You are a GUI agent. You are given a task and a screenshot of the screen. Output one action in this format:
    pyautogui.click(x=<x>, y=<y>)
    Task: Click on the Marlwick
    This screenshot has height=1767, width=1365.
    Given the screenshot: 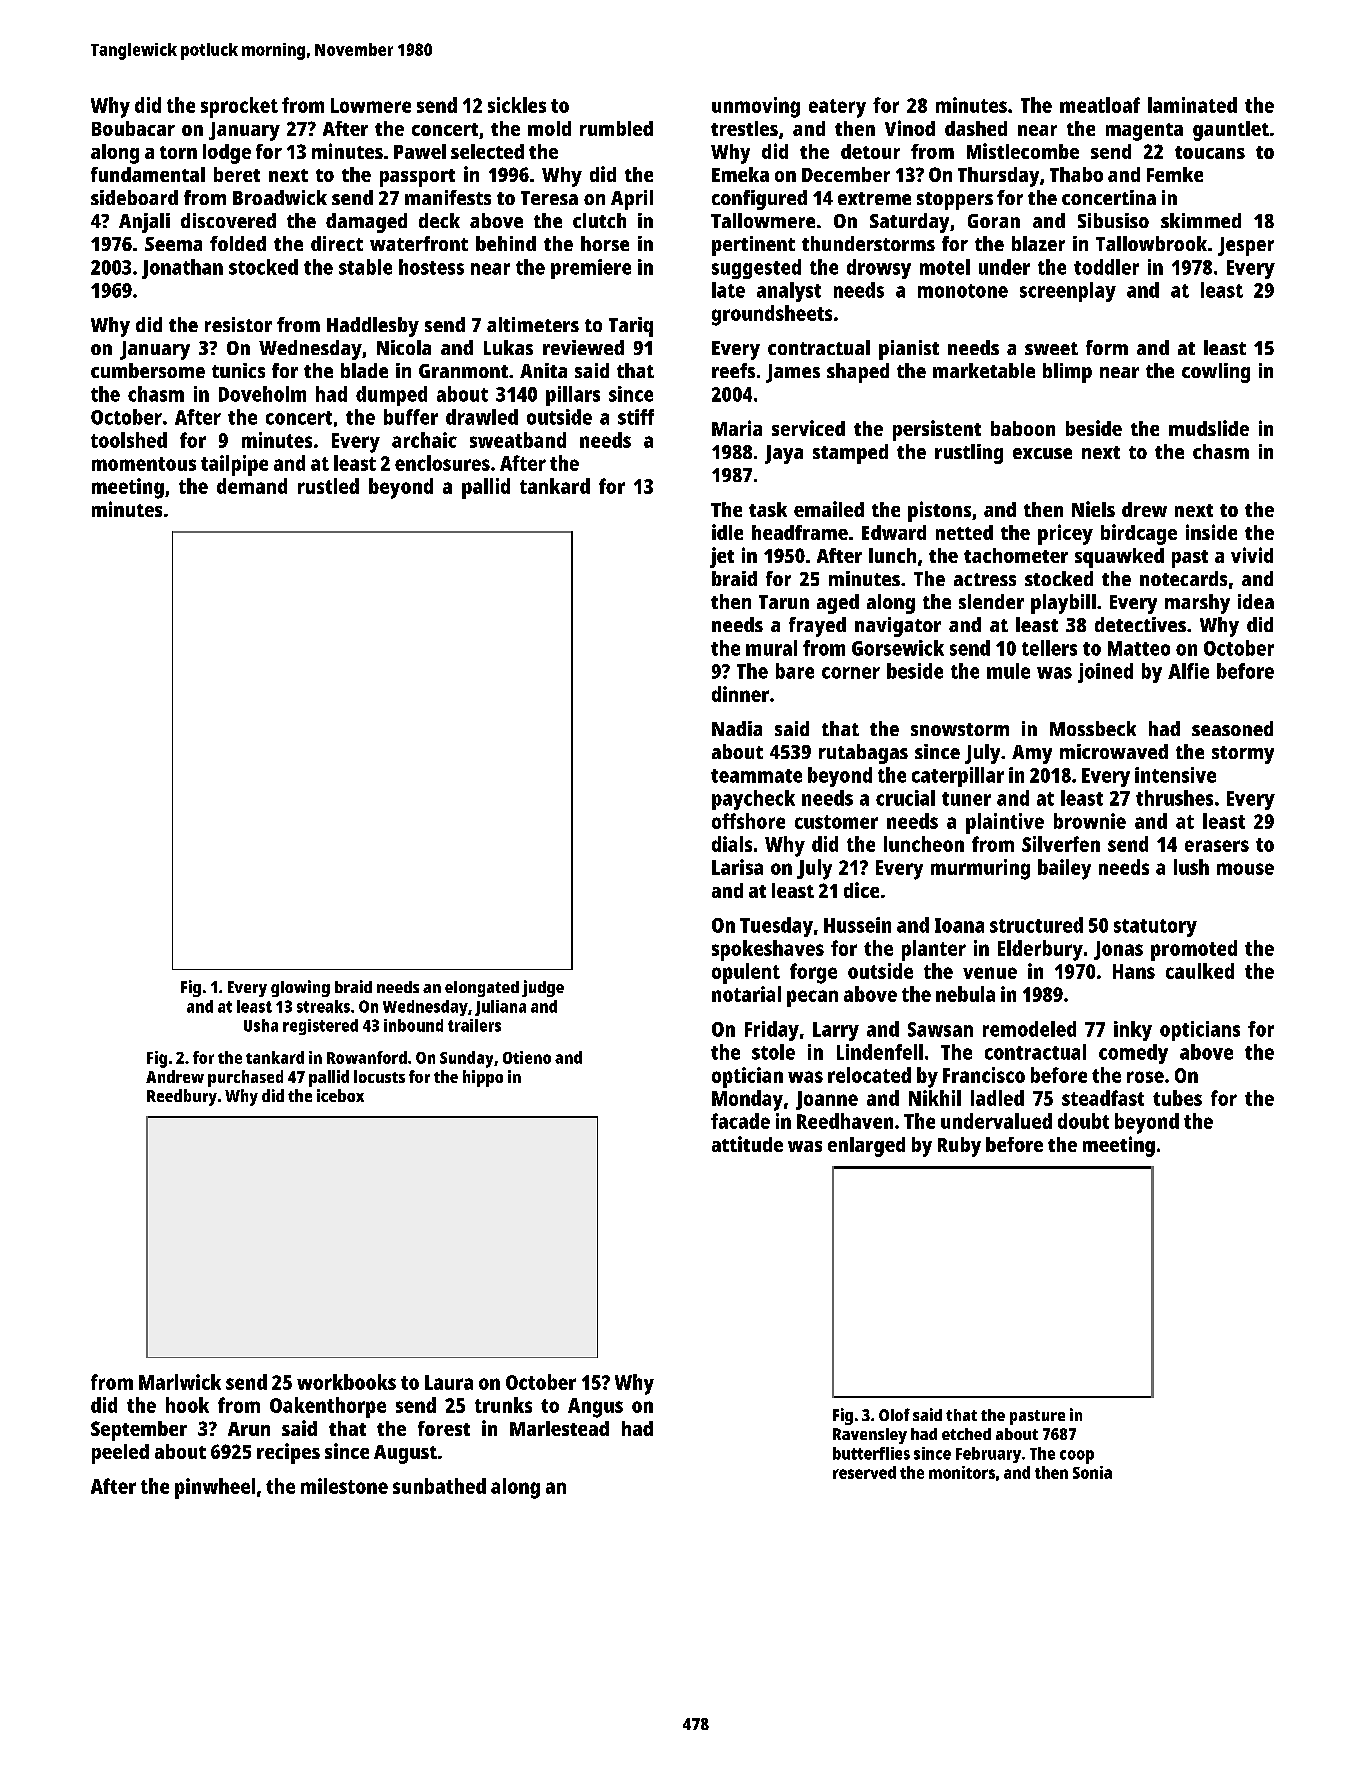 What is the action you would take?
    pyautogui.click(x=180, y=1382)
